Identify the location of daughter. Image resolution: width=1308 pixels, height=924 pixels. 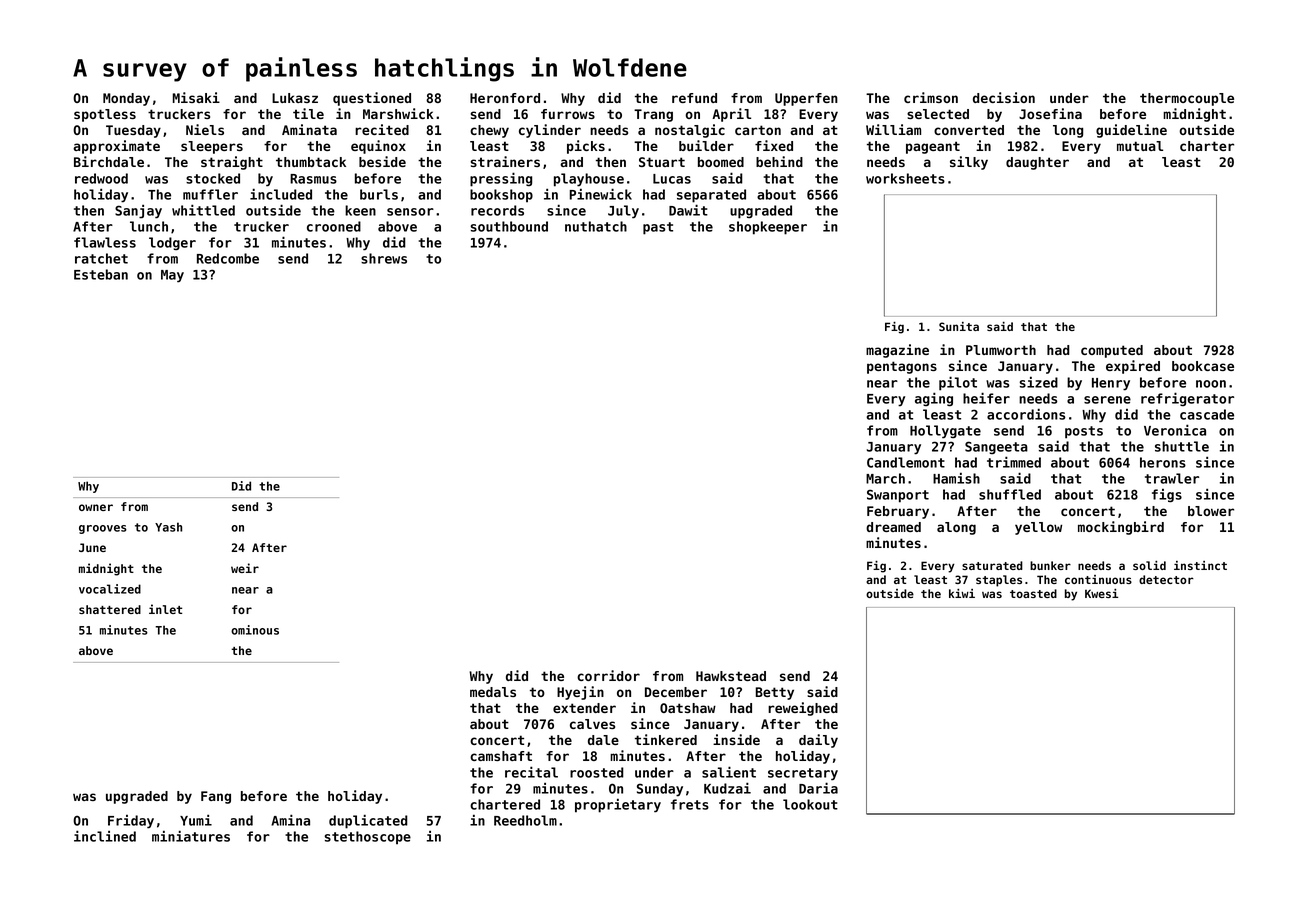
(1037, 163).
